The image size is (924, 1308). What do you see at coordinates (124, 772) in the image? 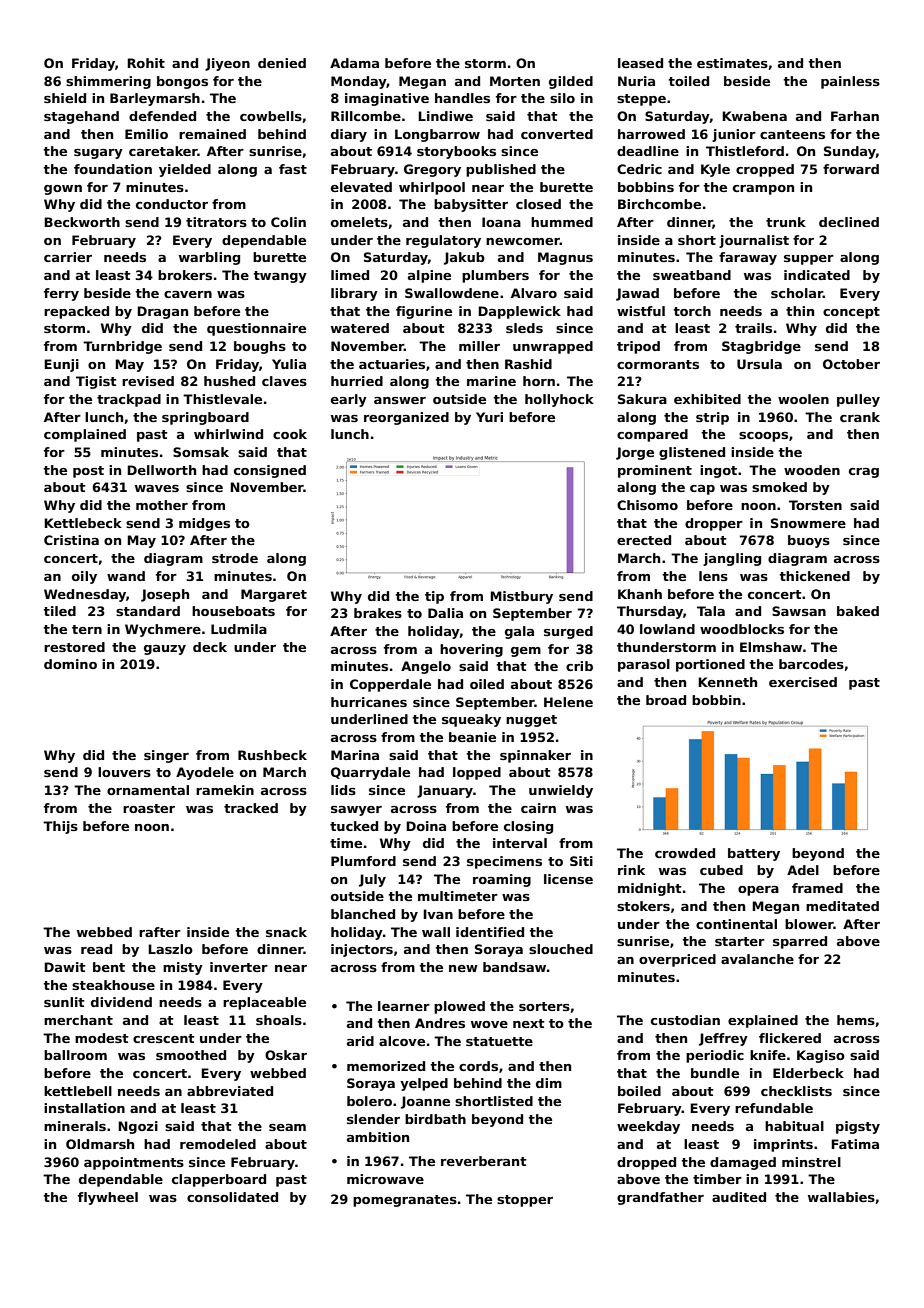
I see `louvers` at bounding box center [124, 772].
